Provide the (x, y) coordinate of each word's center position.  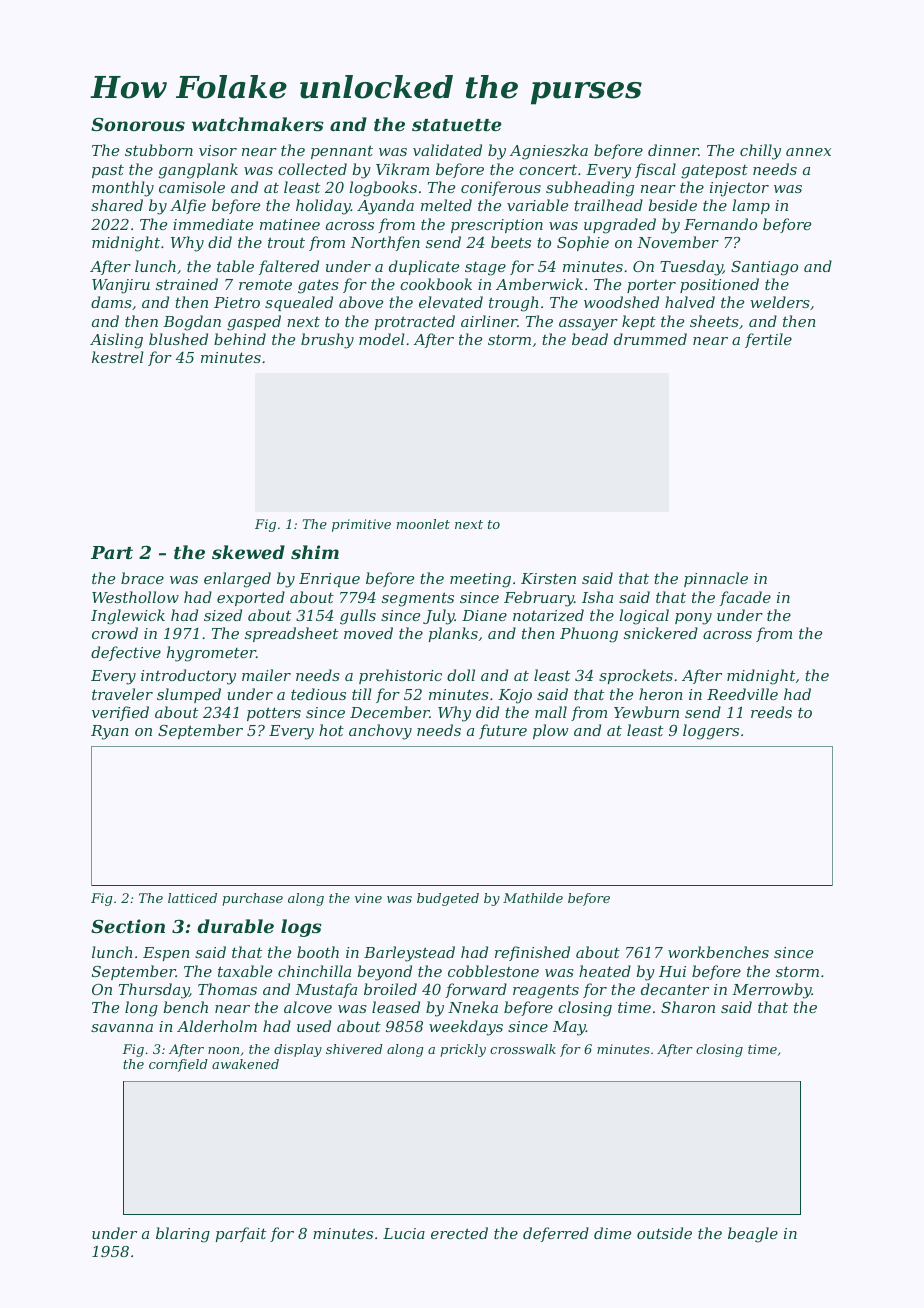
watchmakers (258, 124)
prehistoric (400, 676)
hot (331, 730)
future (503, 731)
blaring (183, 1235)
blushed (178, 339)
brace (142, 578)
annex (808, 152)
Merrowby (772, 991)
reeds (771, 712)
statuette (456, 125)
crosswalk (523, 1049)
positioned (719, 285)
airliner (489, 321)
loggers (711, 732)
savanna (122, 1028)
